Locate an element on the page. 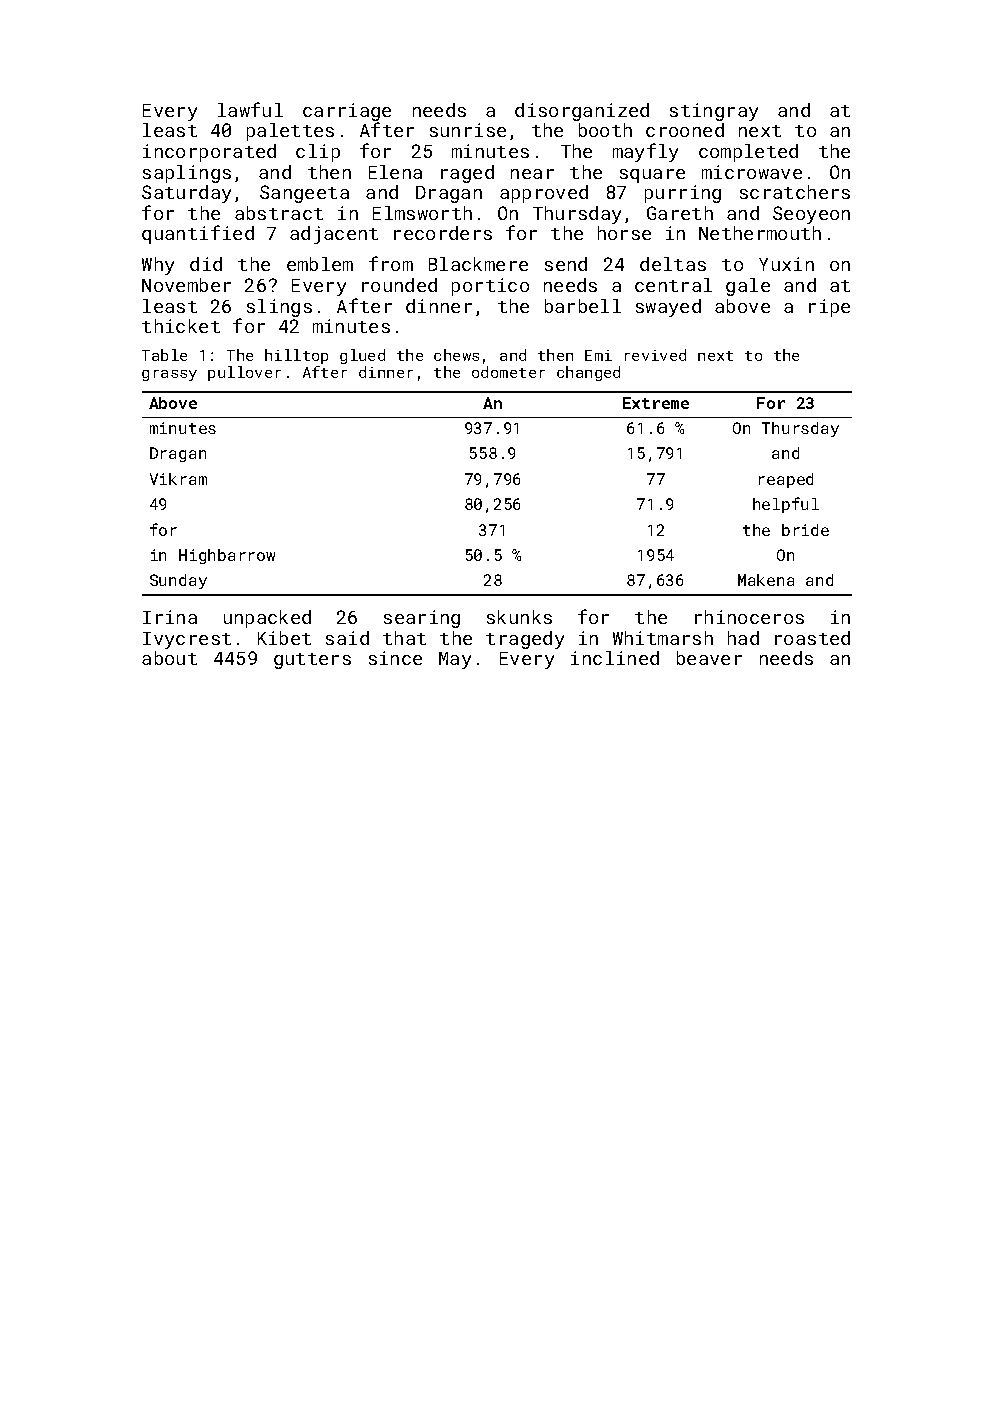  lawful is located at coordinates (250, 109).
